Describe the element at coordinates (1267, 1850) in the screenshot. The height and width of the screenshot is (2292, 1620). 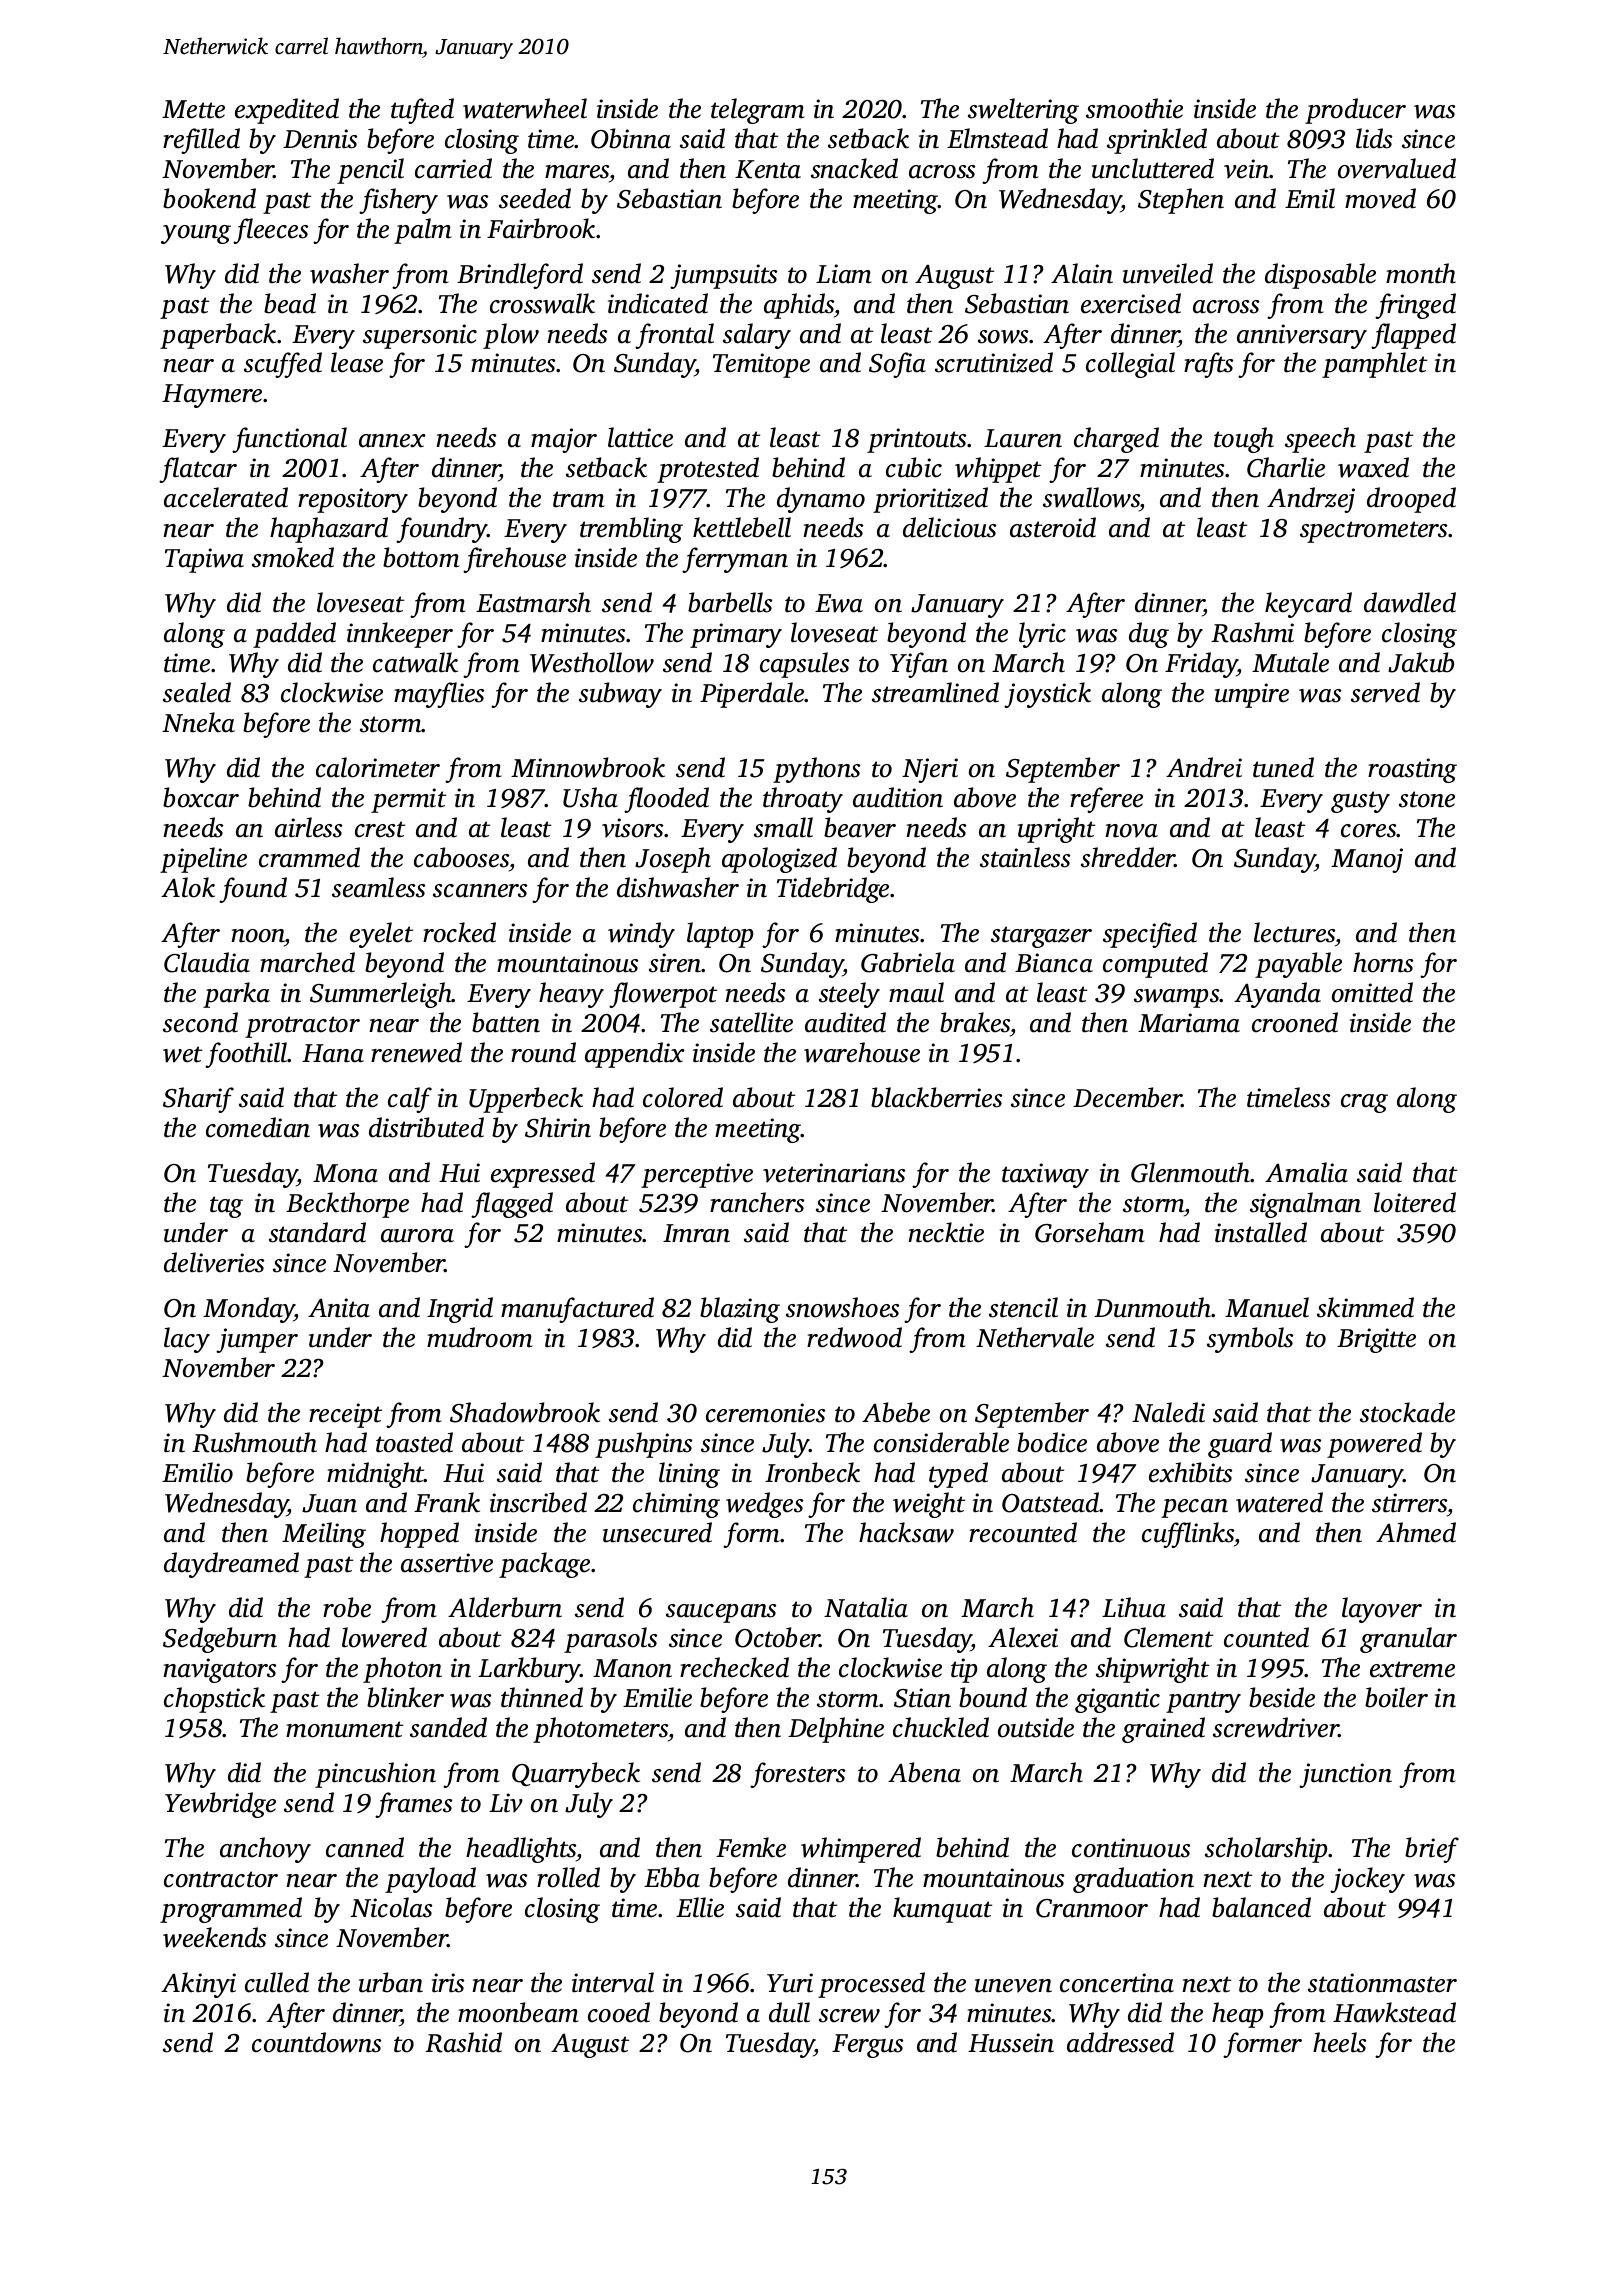
I see `scholarship` at that location.
